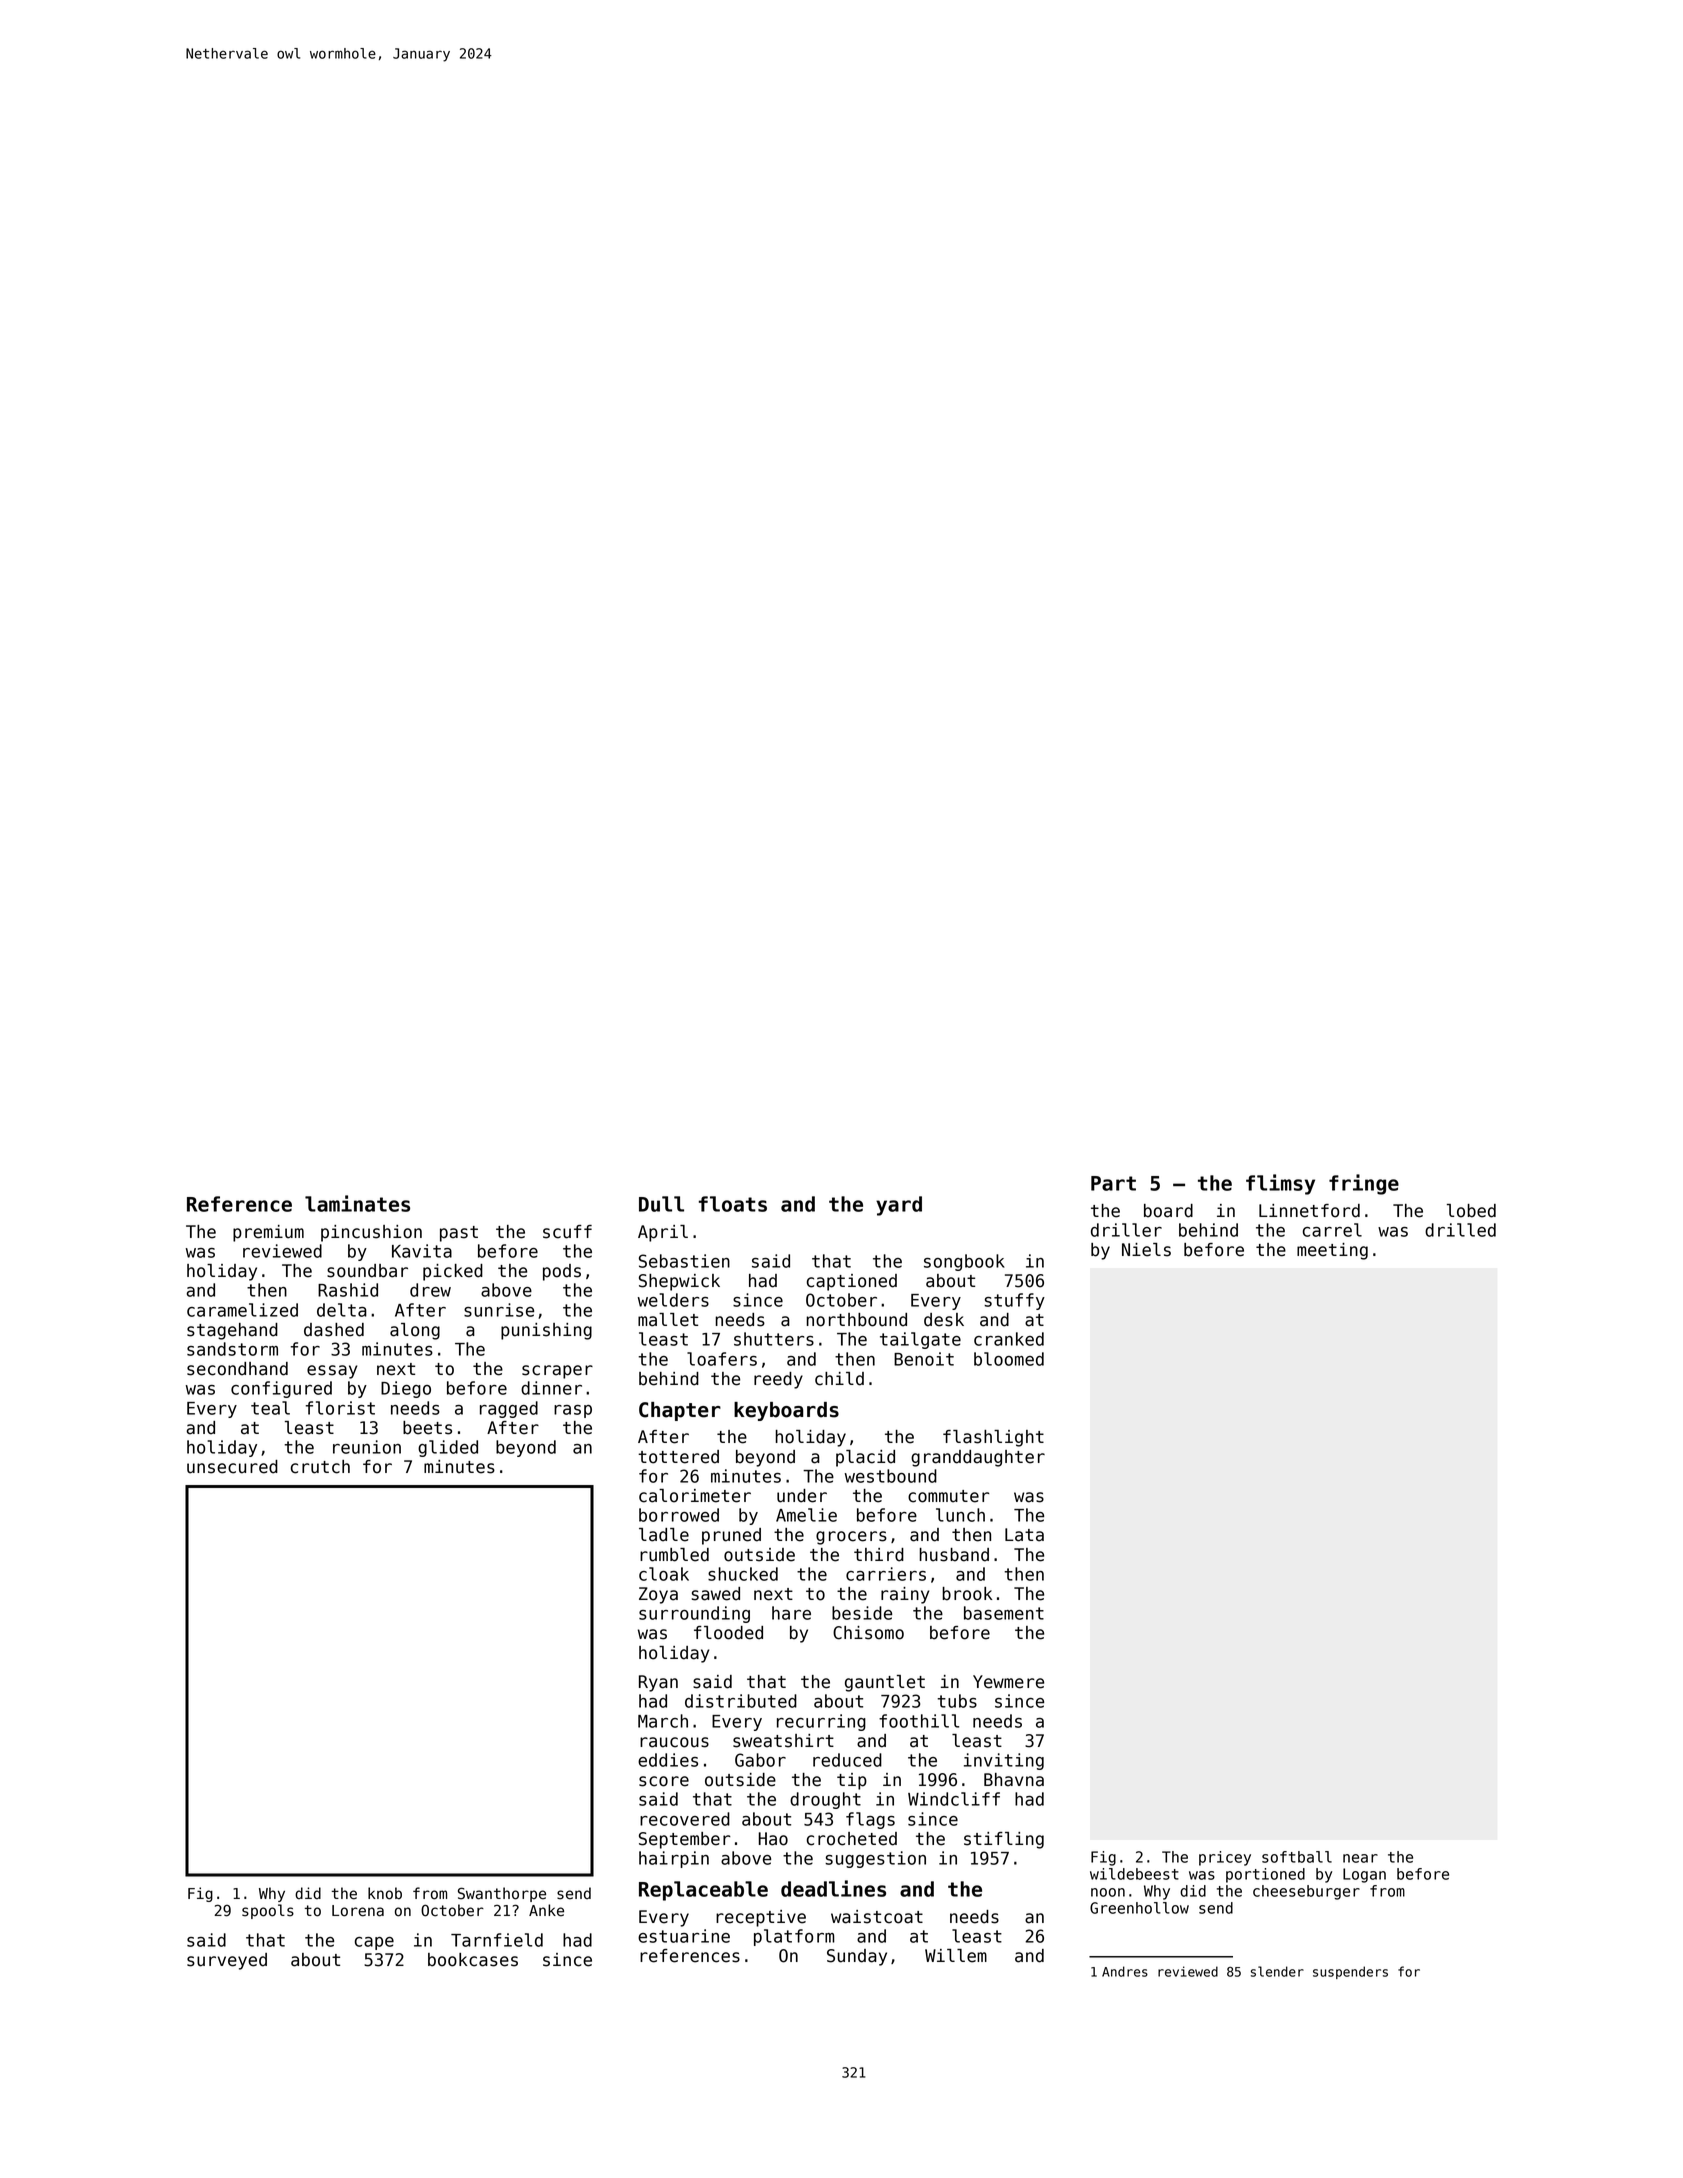  What do you see at coordinates (956, 1956) in the page?
I see `Willem` at bounding box center [956, 1956].
